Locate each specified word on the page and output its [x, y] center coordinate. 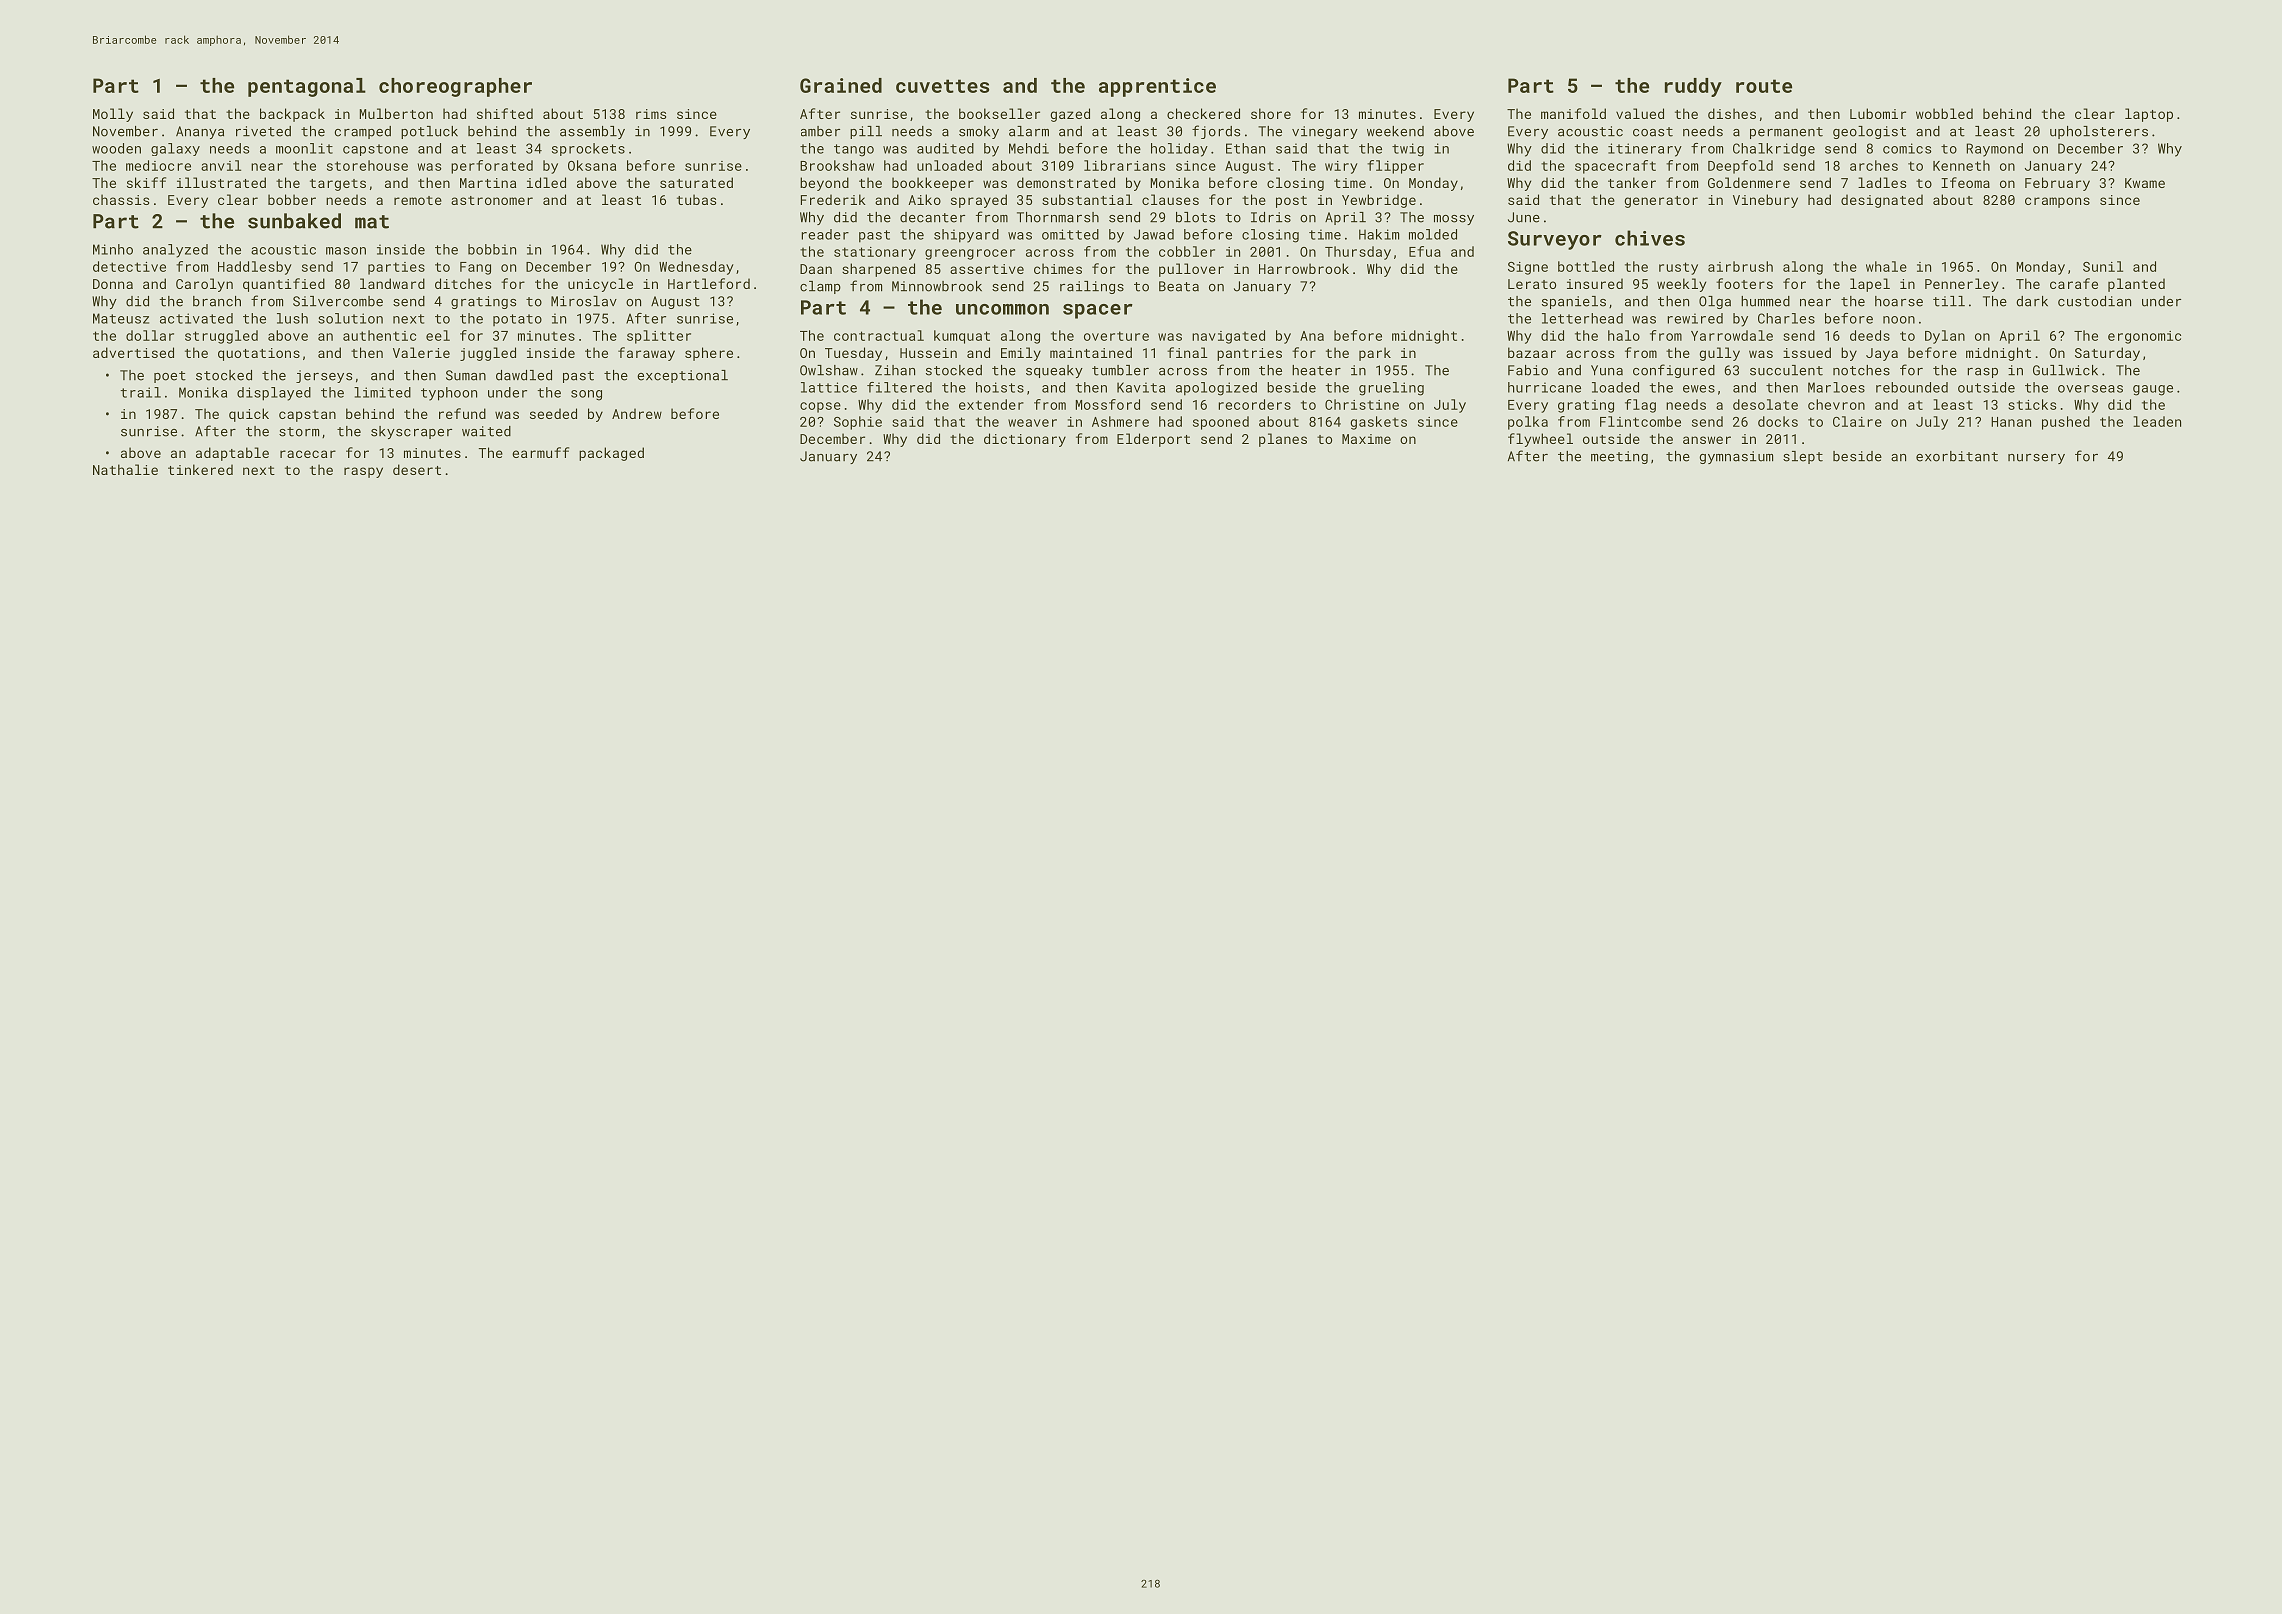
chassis [121, 199]
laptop [2149, 115]
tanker [1632, 182]
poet [170, 377]
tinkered [200, 469]
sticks [2032, 404]
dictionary [1025, 440]
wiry [1341, 167]
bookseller [999, 113]
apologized [1216, 389]
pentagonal [307, 87]
